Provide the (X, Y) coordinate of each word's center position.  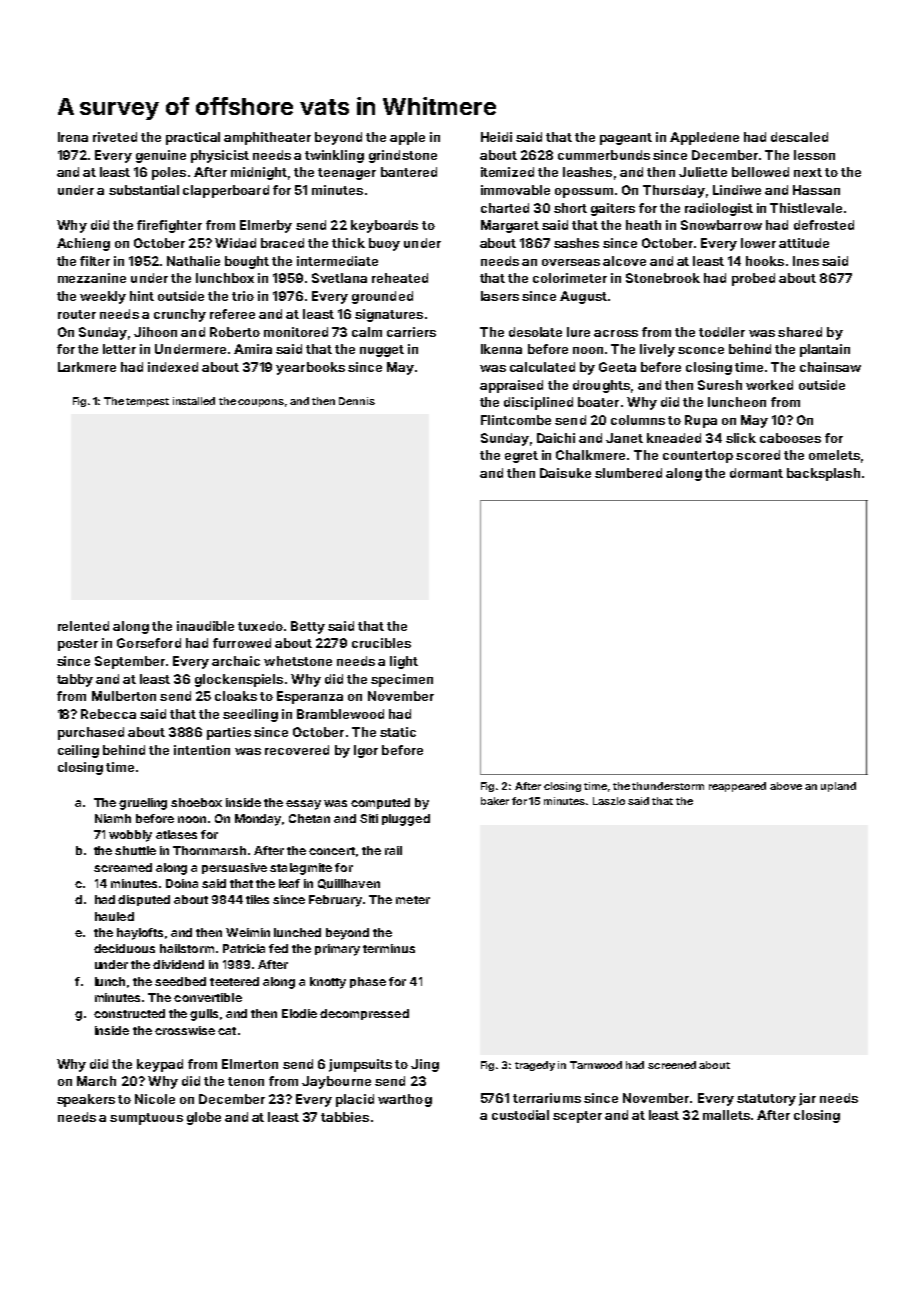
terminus (389, 948)
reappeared (737, 787)
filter (95, 261)
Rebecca (108, 714)
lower (758, 243)
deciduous (124, 948)
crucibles (381, 643)
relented (83, 626)
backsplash (823, 474)
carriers (411, 332)
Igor (366, 751)
